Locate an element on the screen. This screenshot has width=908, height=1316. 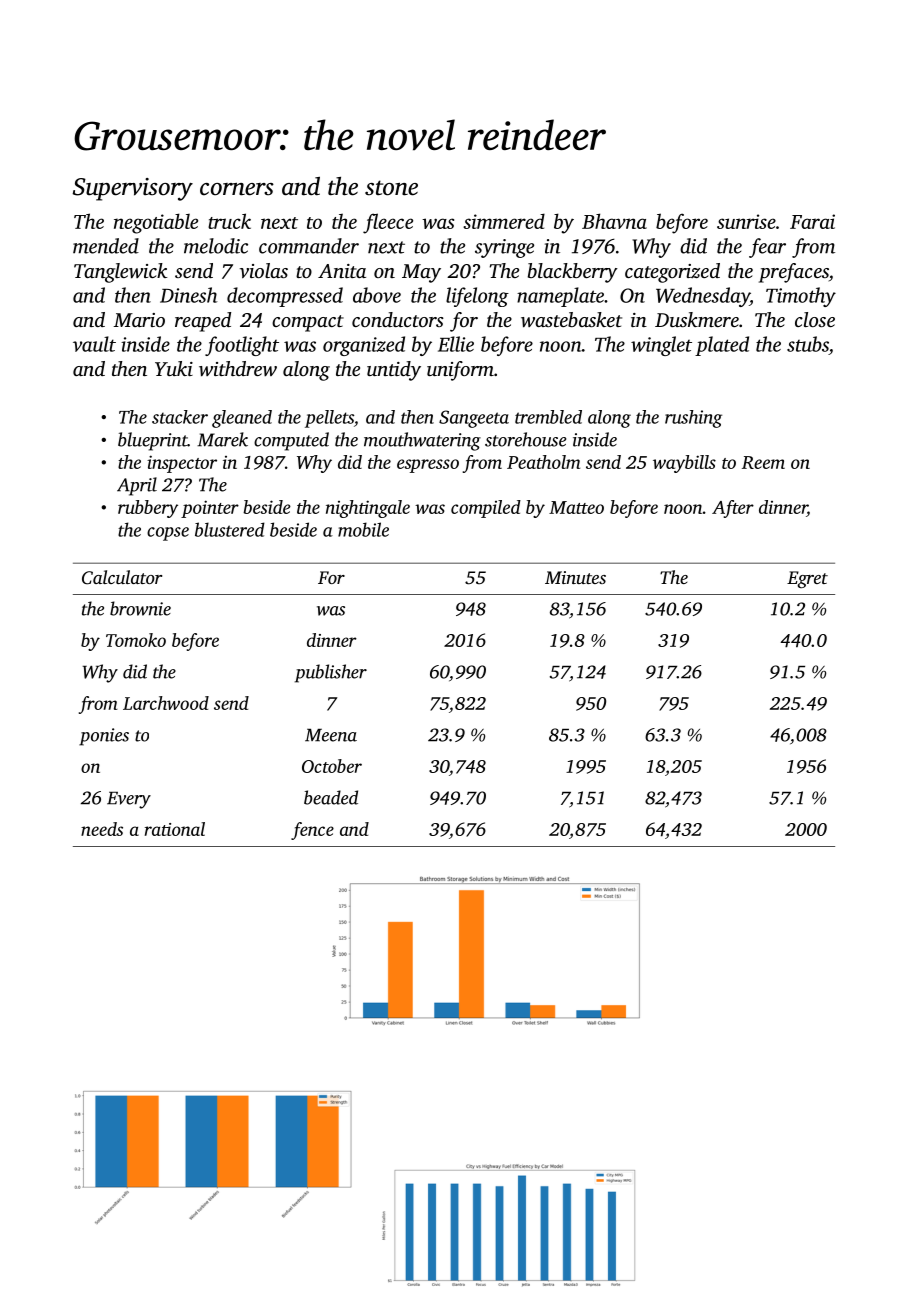
Timothy is located at coordinates (801, 297).
